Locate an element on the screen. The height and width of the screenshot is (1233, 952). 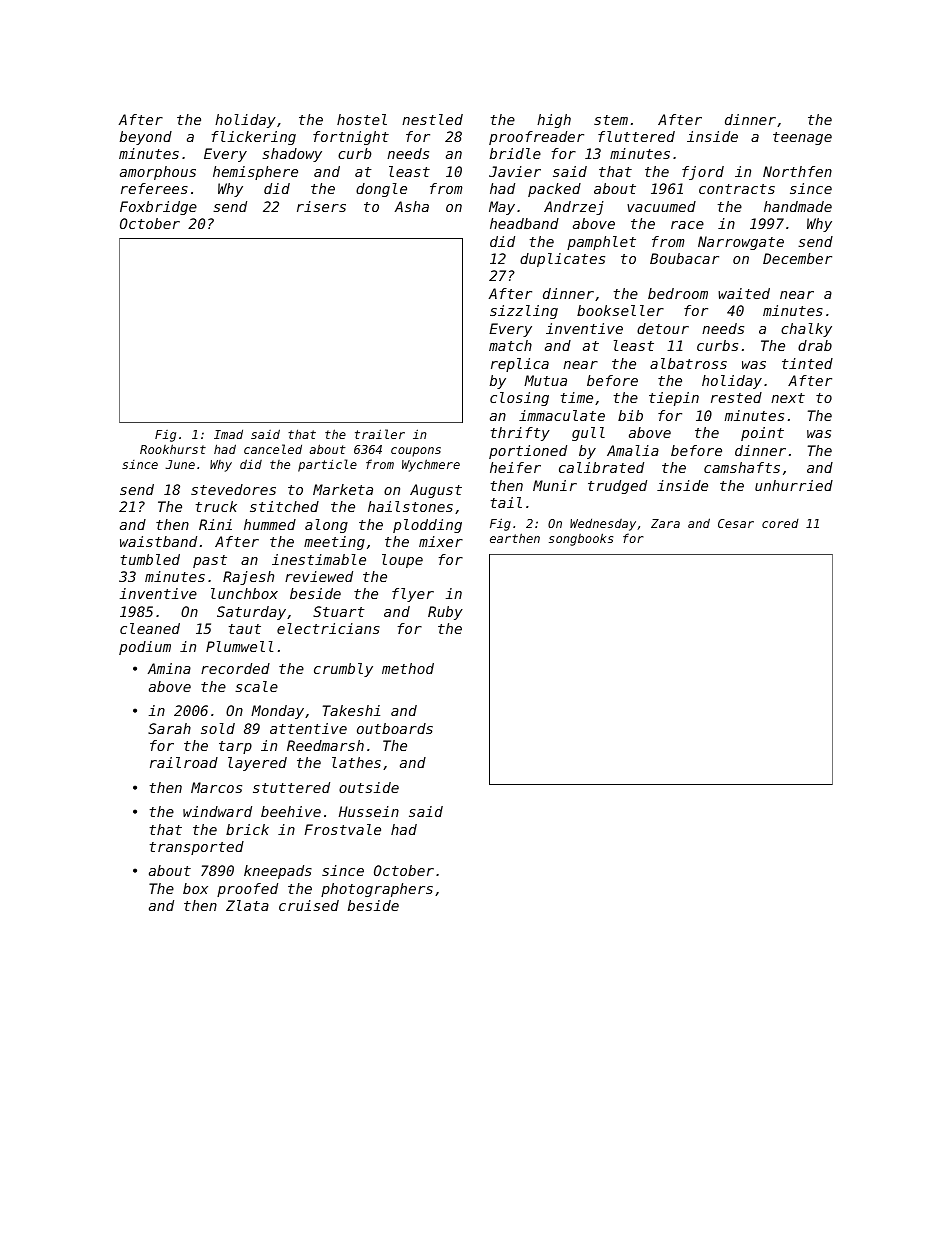
particle is located at coordinates (327, 465).
